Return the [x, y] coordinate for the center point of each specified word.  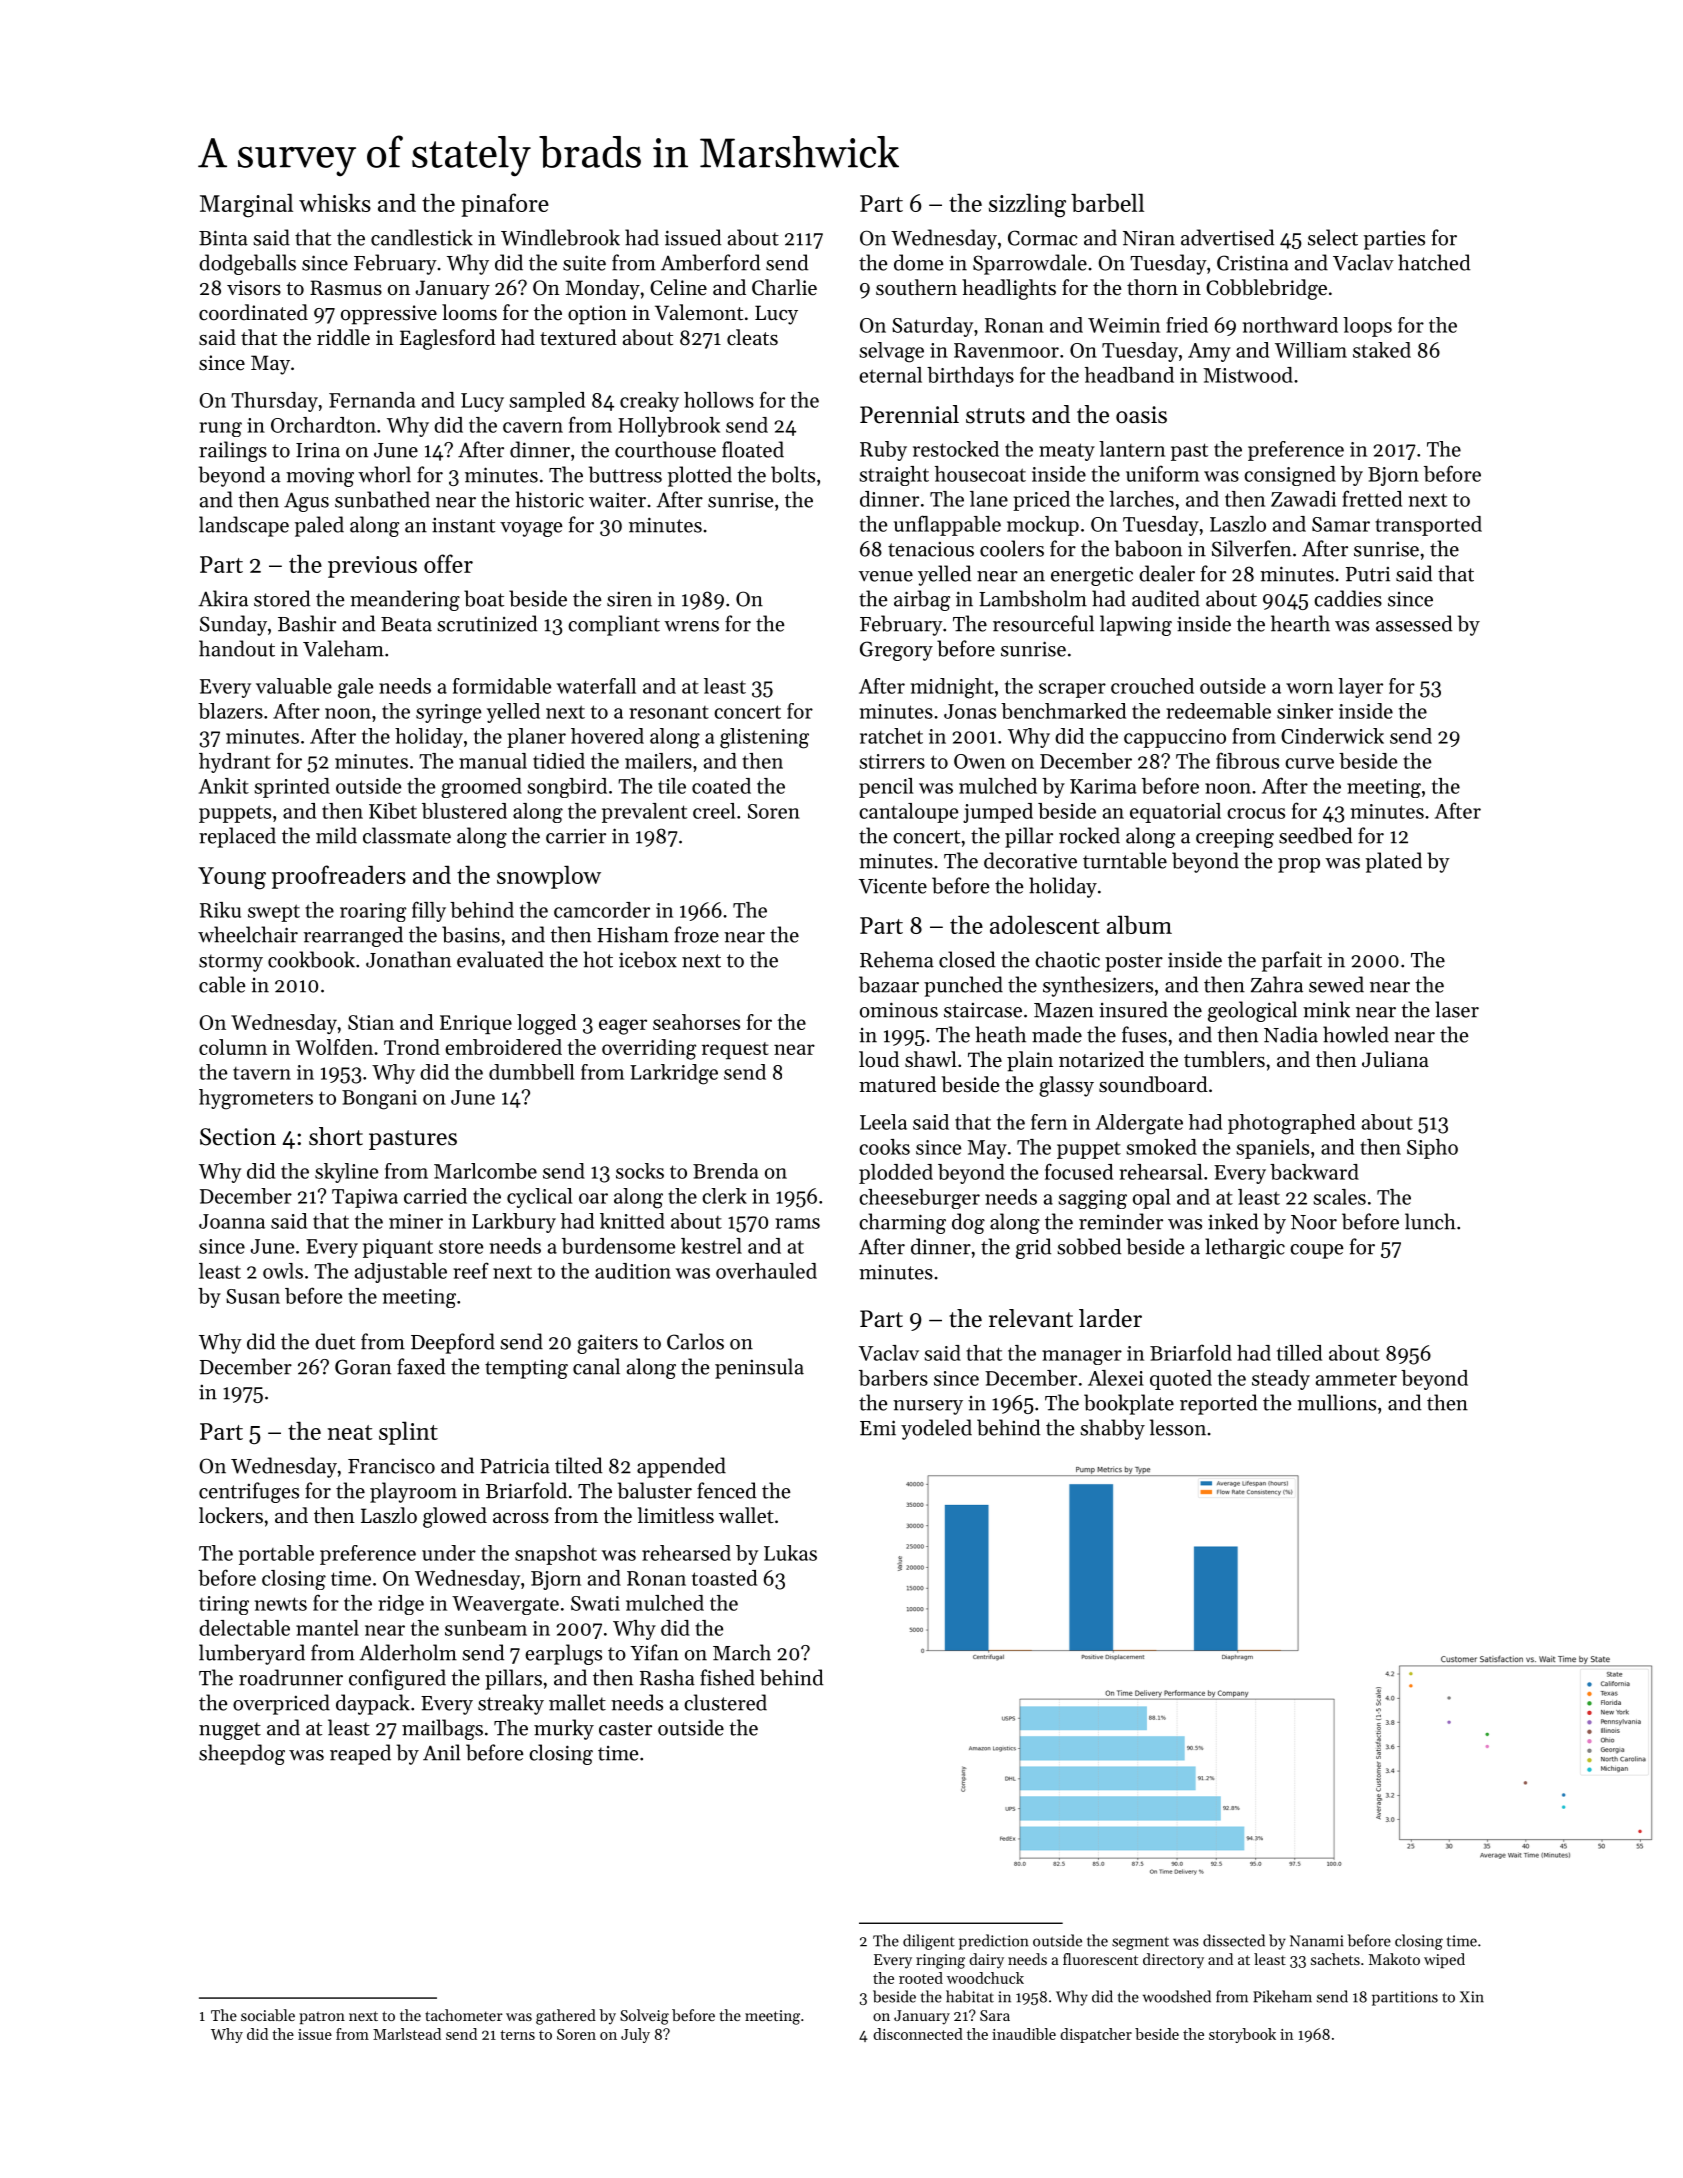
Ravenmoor [1006, 350]
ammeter [1356, 1379]
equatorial [1175, 813]
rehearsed [686, 1553]
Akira [223, 598]
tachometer [464, 2015]
